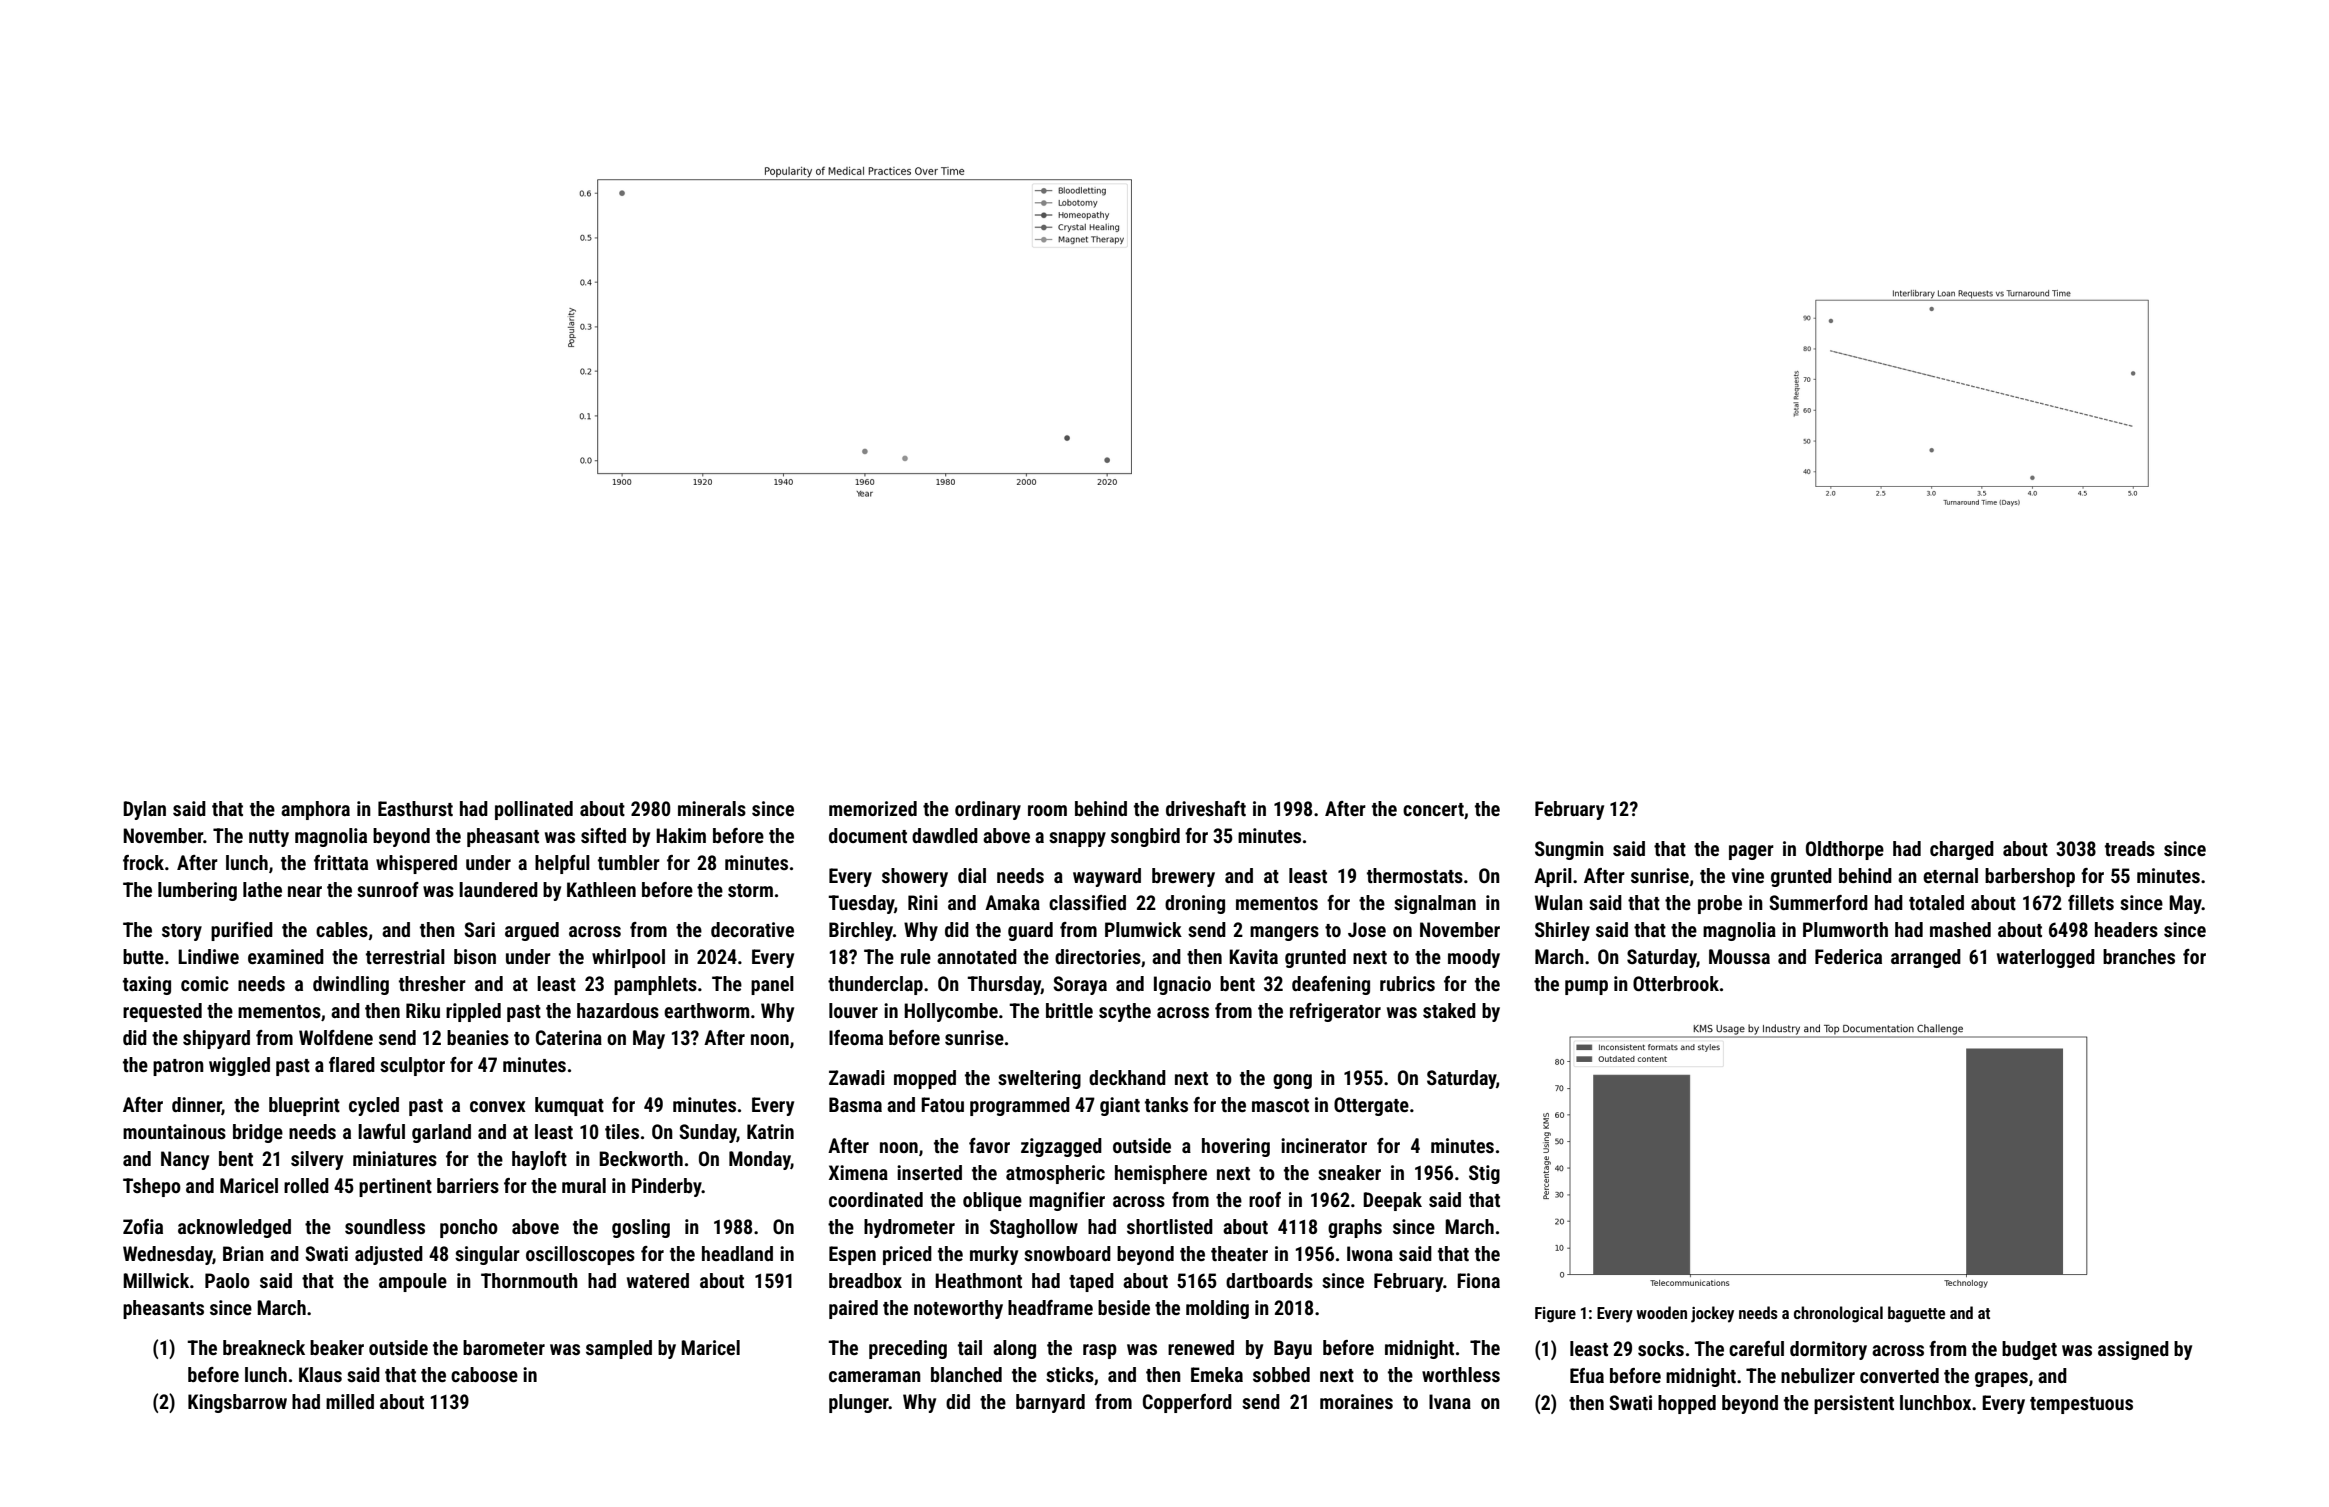 The width and height of the screenshot is (2329, 1507). I want to click on kumquat, so click(569, 1106).
